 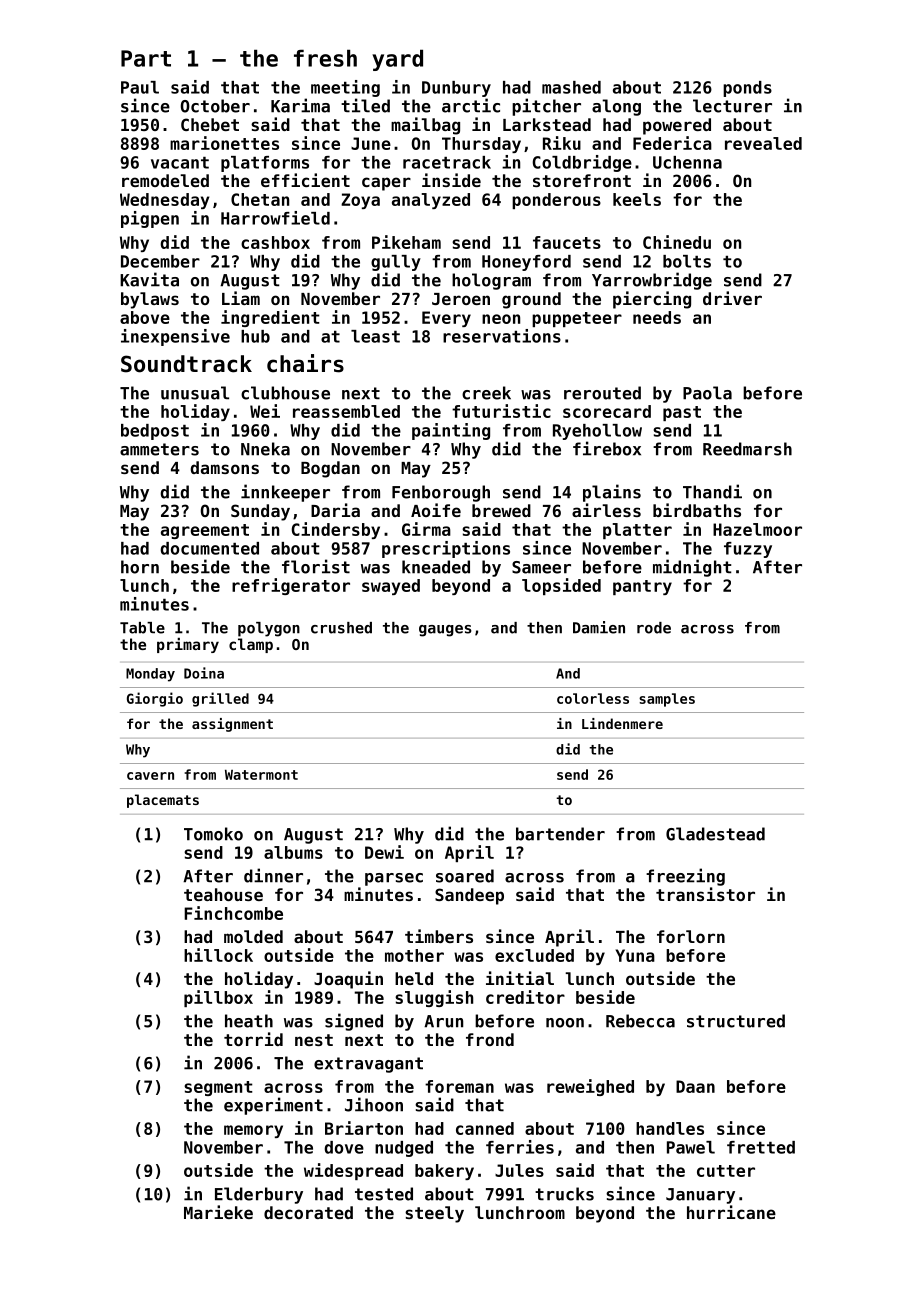 What do you see at coordinates (577, 319) in the image?
I see `puppeteer` at bounding box center [577, 319].
